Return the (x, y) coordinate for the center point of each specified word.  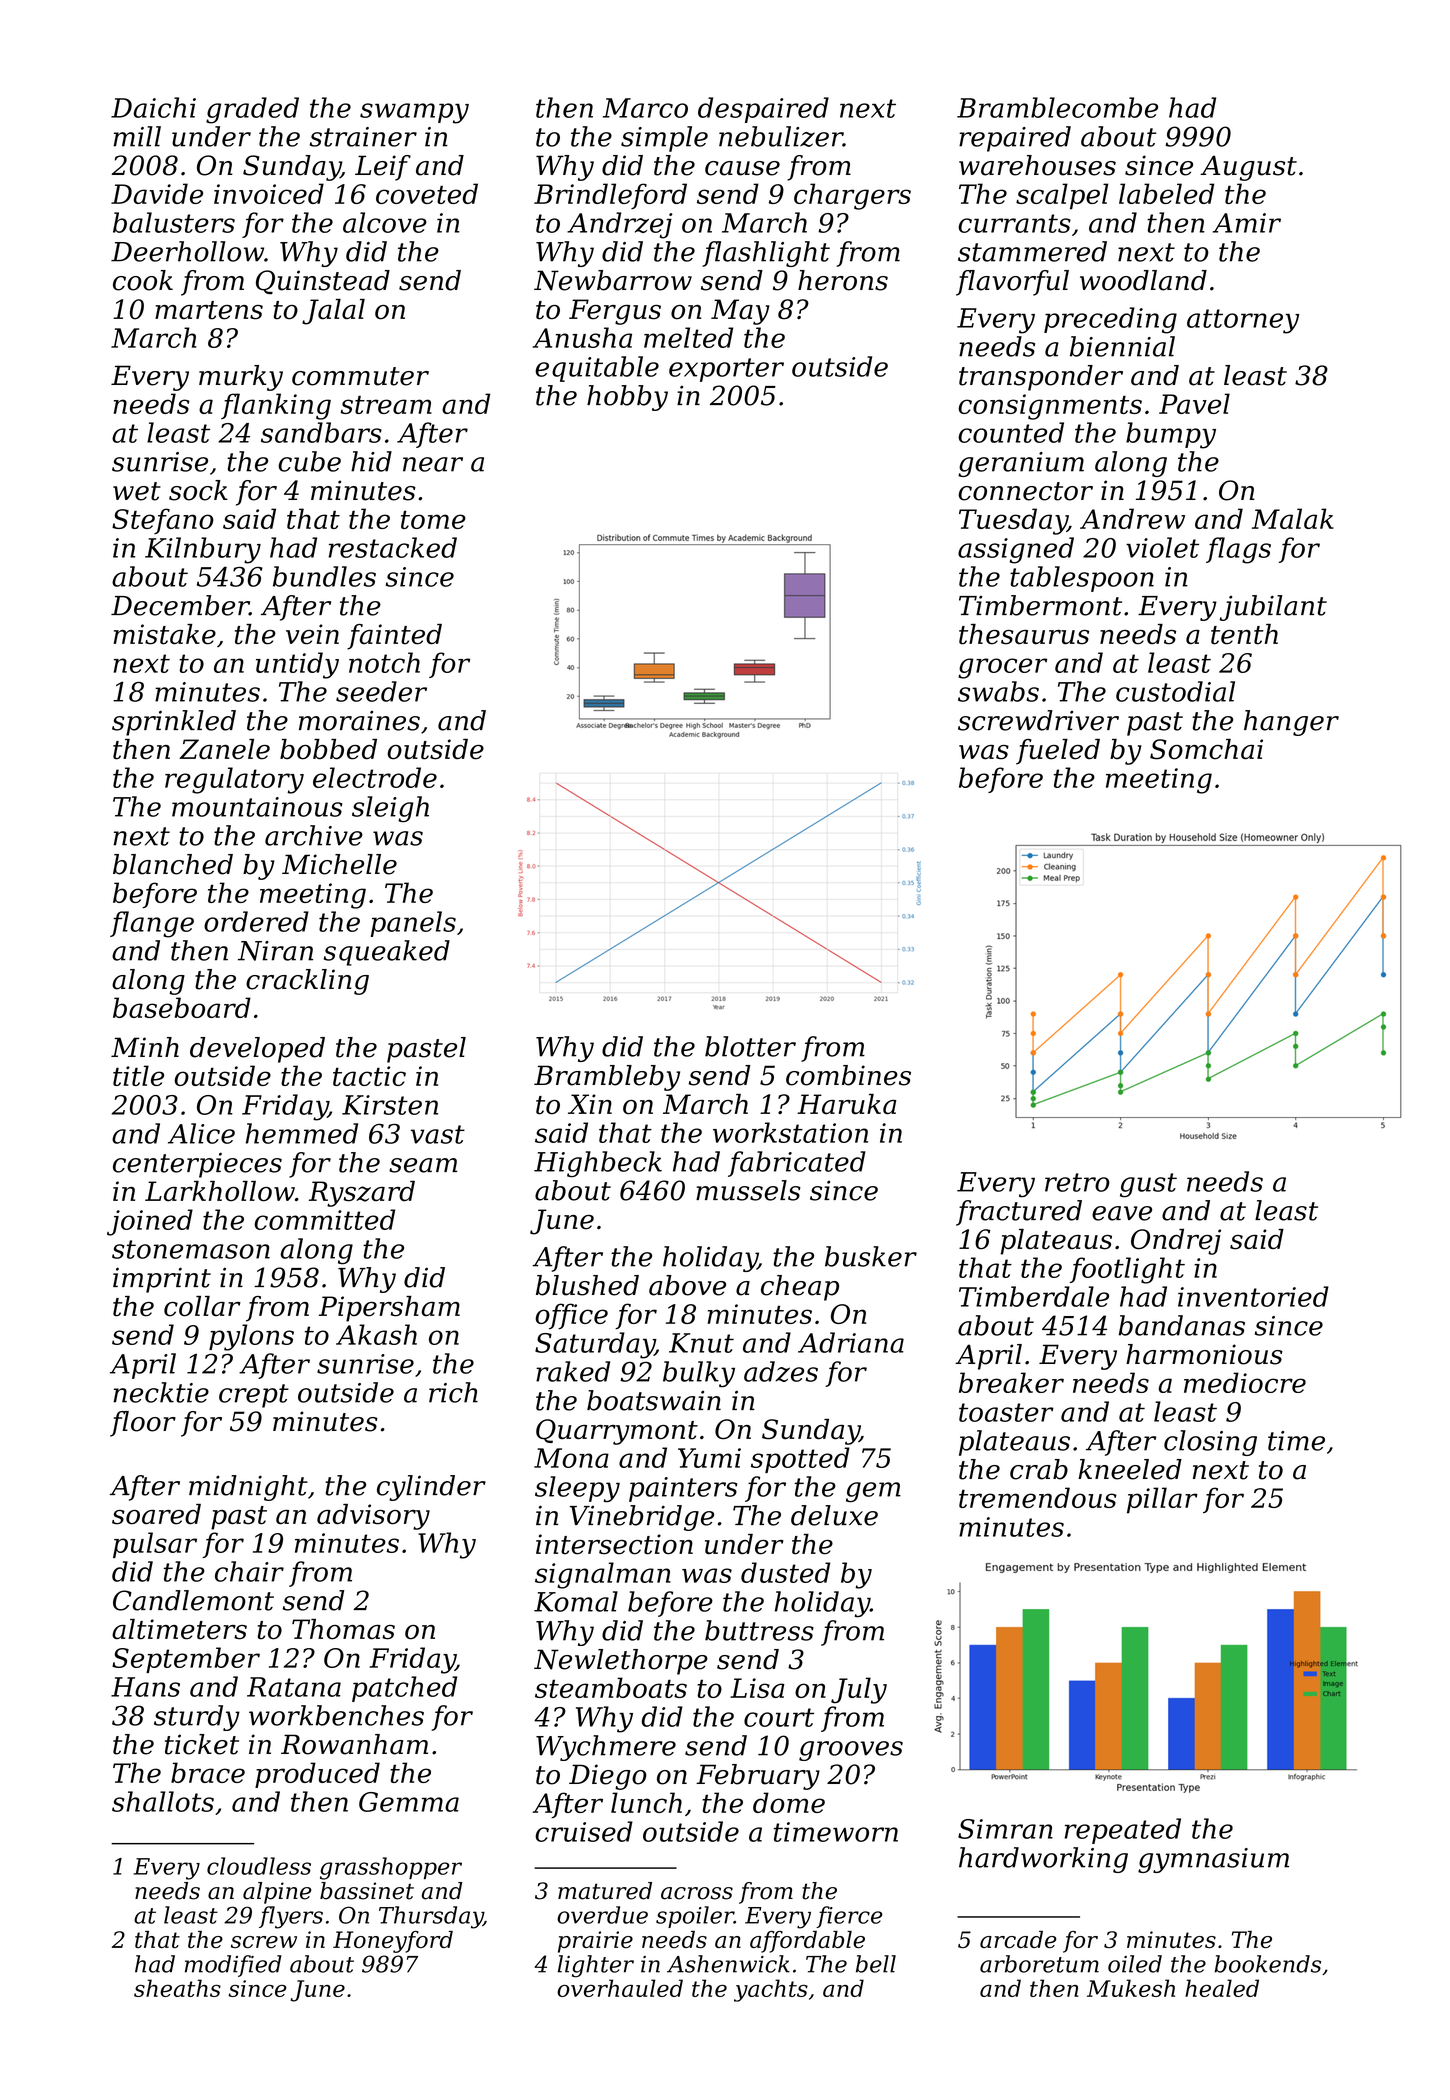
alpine (277, 1893)
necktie (161, 1392)
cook (143, 280)
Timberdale (1034, 1296)
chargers (852, 196)
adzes (781, 1371)
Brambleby (607, 1078)
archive (314, 835)
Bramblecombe (1057, 107)
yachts (771, 1990)
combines (848, 1075)
